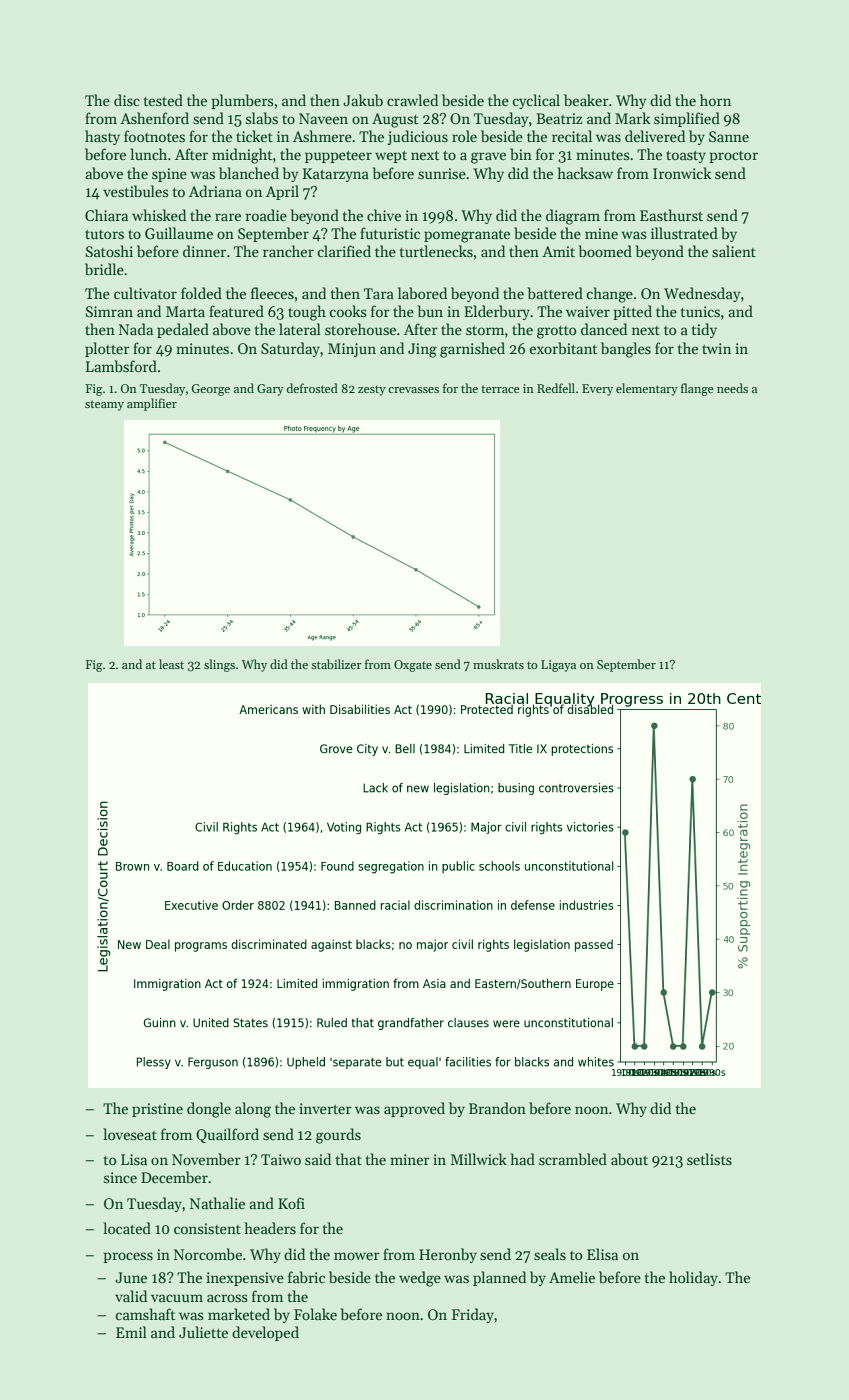 This screenshot has height=1400, width=849. I want to click on Ligaya, so click(558, 666).
